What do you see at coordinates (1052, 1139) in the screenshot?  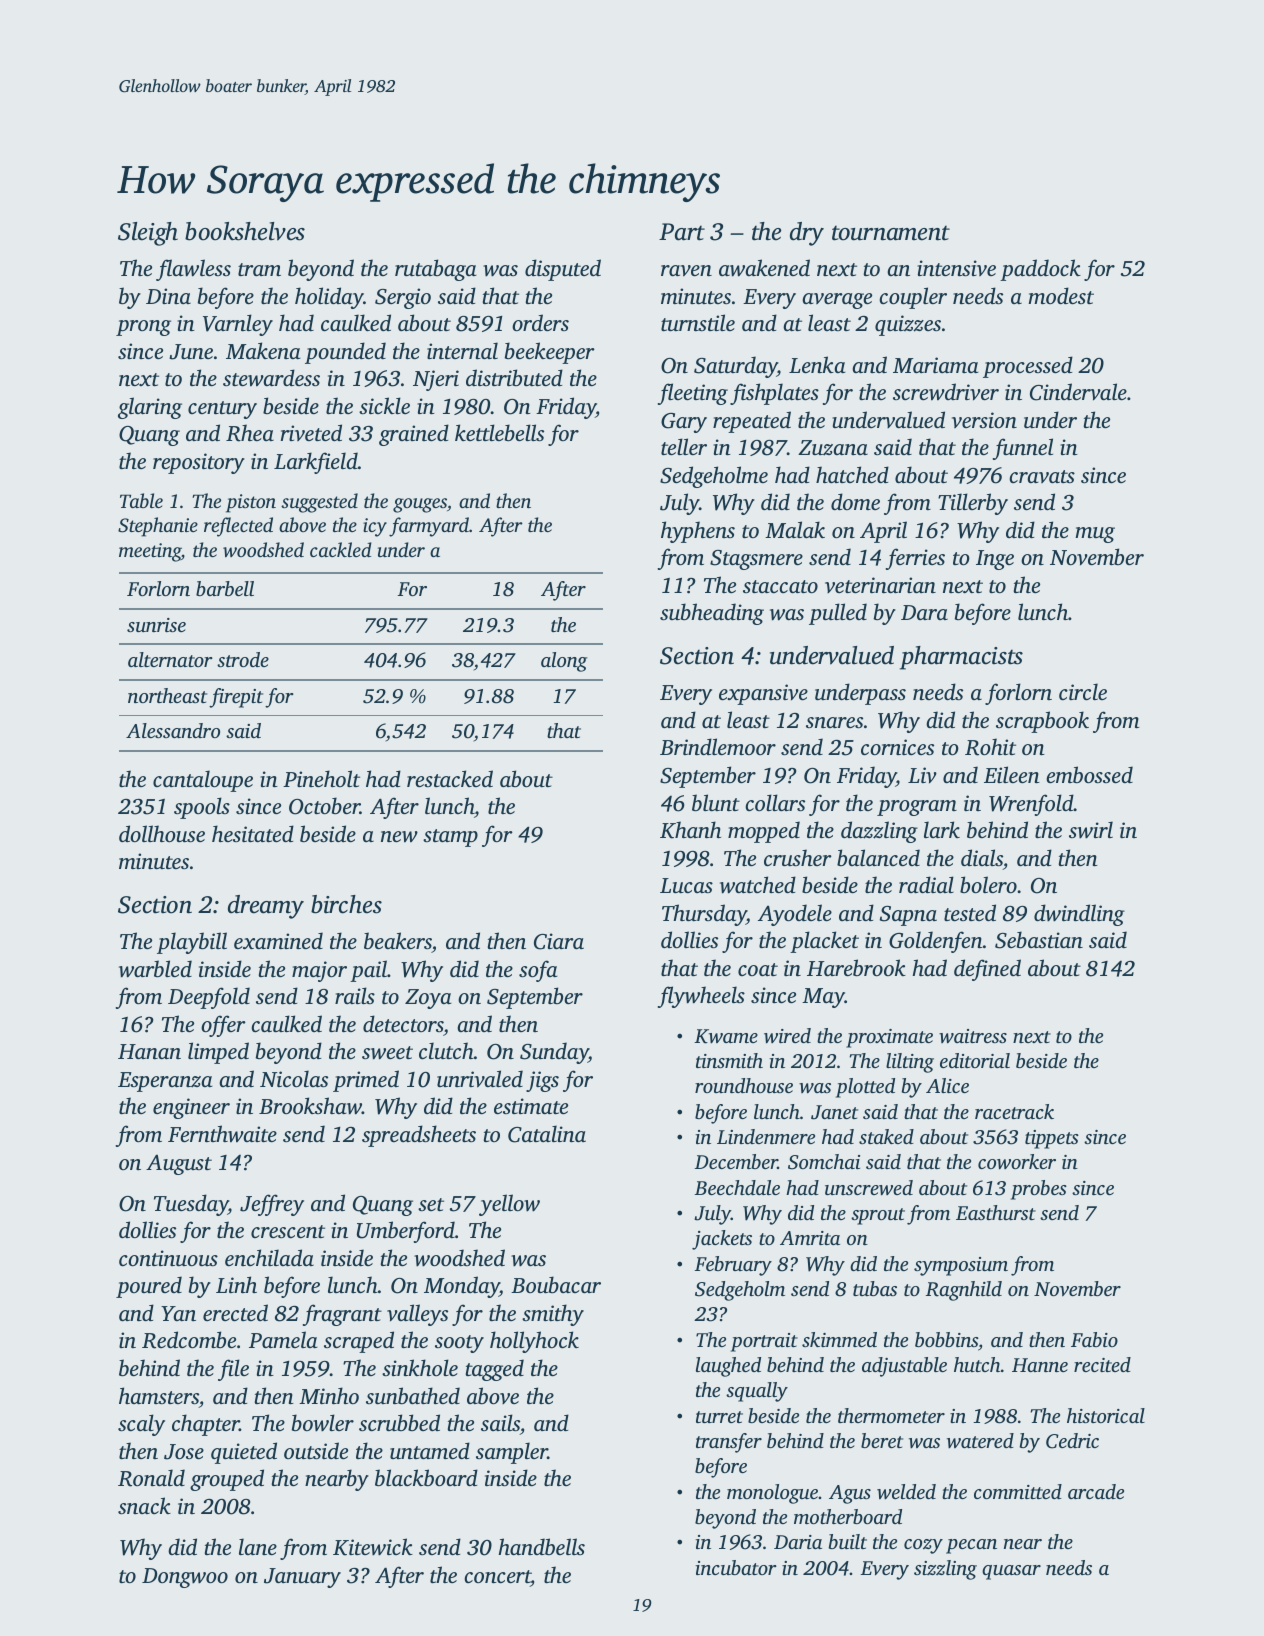 I see `tippets` at bounding box center [1052, 1139].
